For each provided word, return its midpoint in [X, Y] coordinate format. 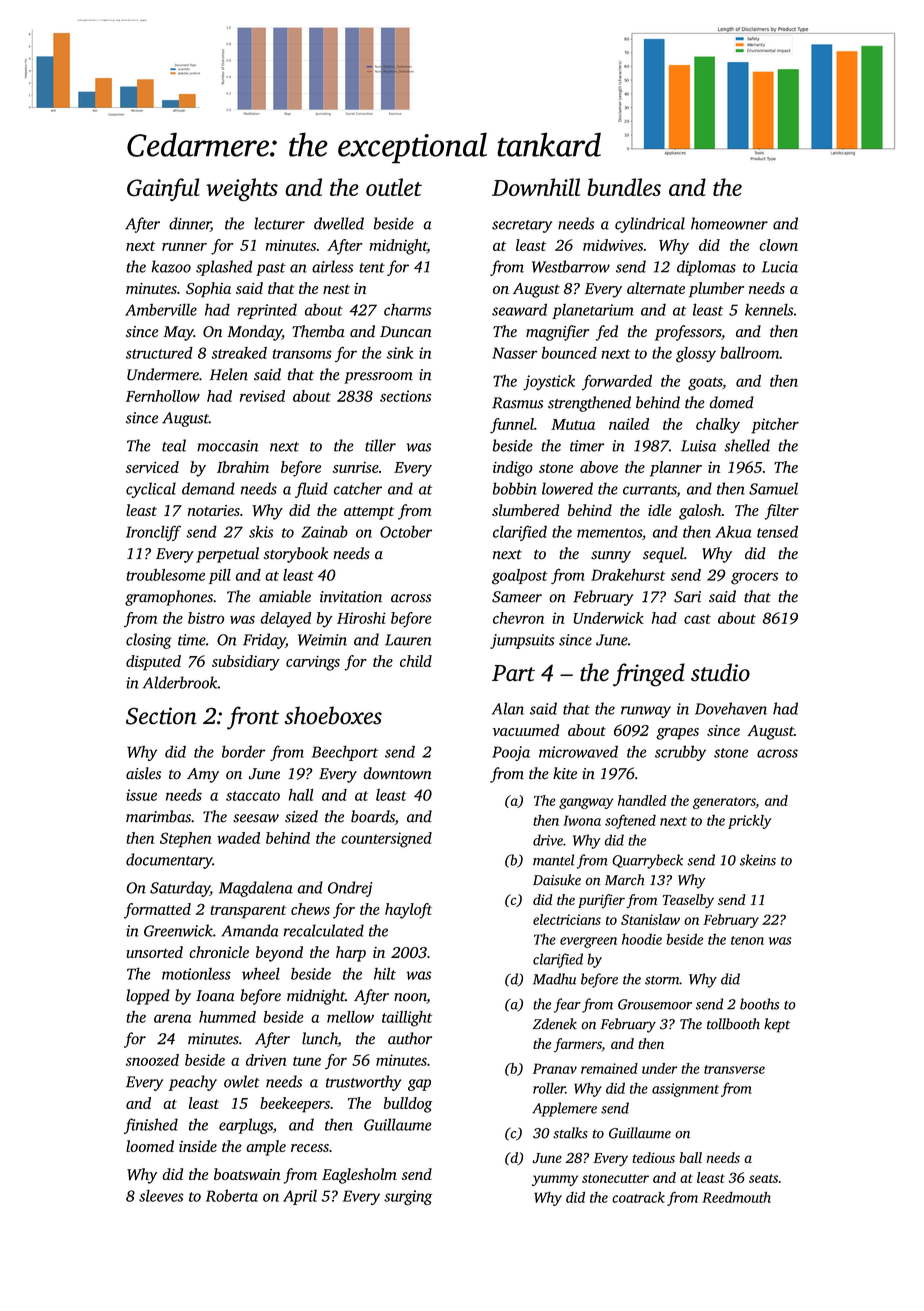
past [271, 269]
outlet [394, 187]
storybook [296, 555]
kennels [769, 309]
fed [607, 333]
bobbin [515, 488]
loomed [150, 1146]
